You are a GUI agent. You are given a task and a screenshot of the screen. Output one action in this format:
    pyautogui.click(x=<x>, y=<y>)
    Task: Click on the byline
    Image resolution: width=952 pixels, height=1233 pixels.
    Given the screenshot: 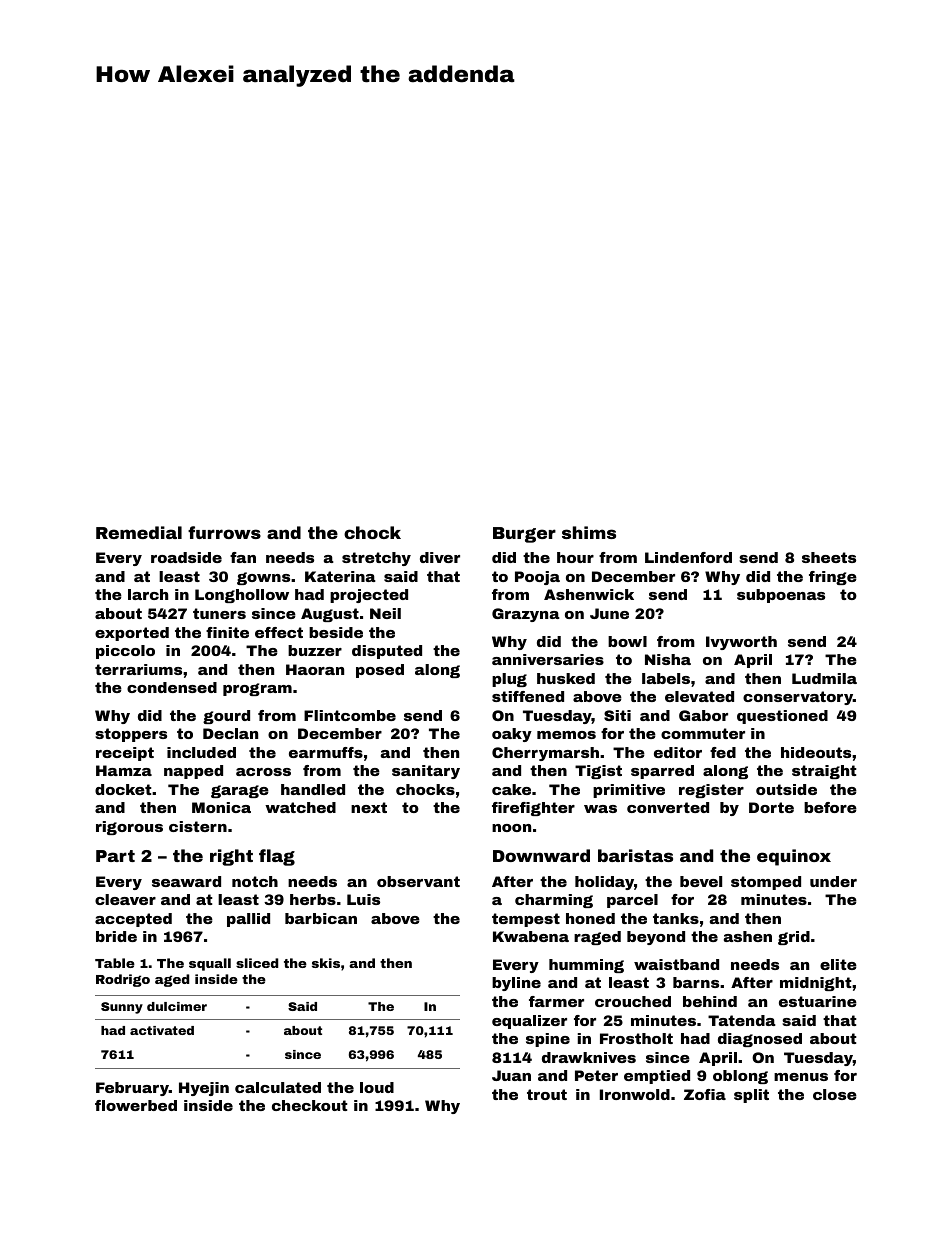 What is the action you would take?
    pyautogui.click(x=516, y=984)
